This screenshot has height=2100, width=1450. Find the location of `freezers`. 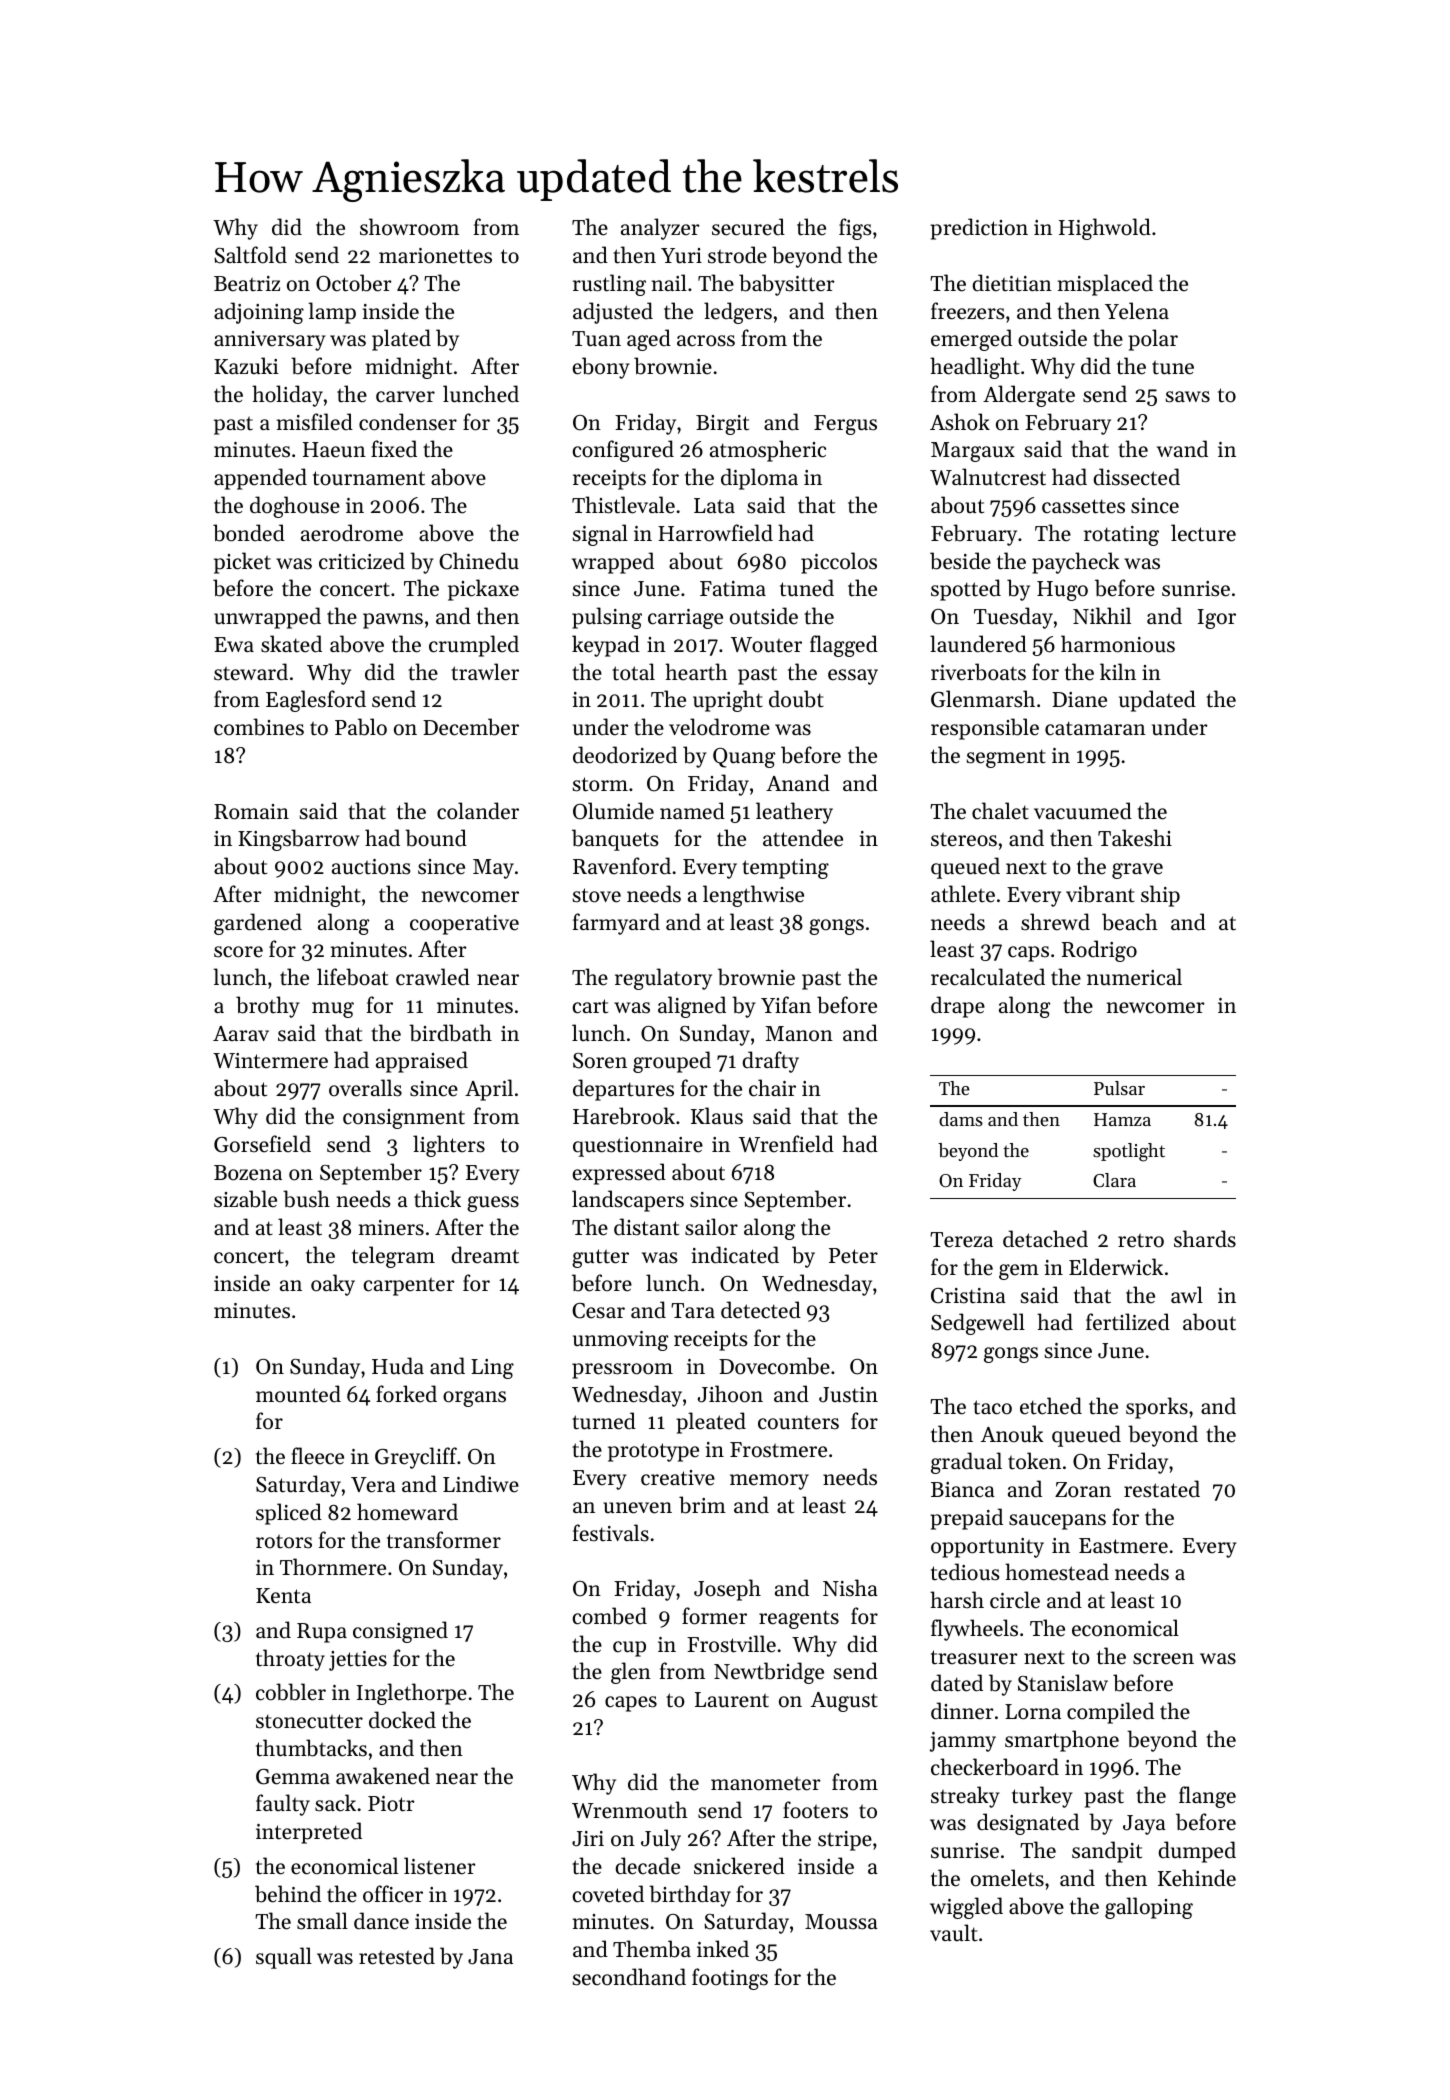

freezers is located at coordinates (967, 311).
